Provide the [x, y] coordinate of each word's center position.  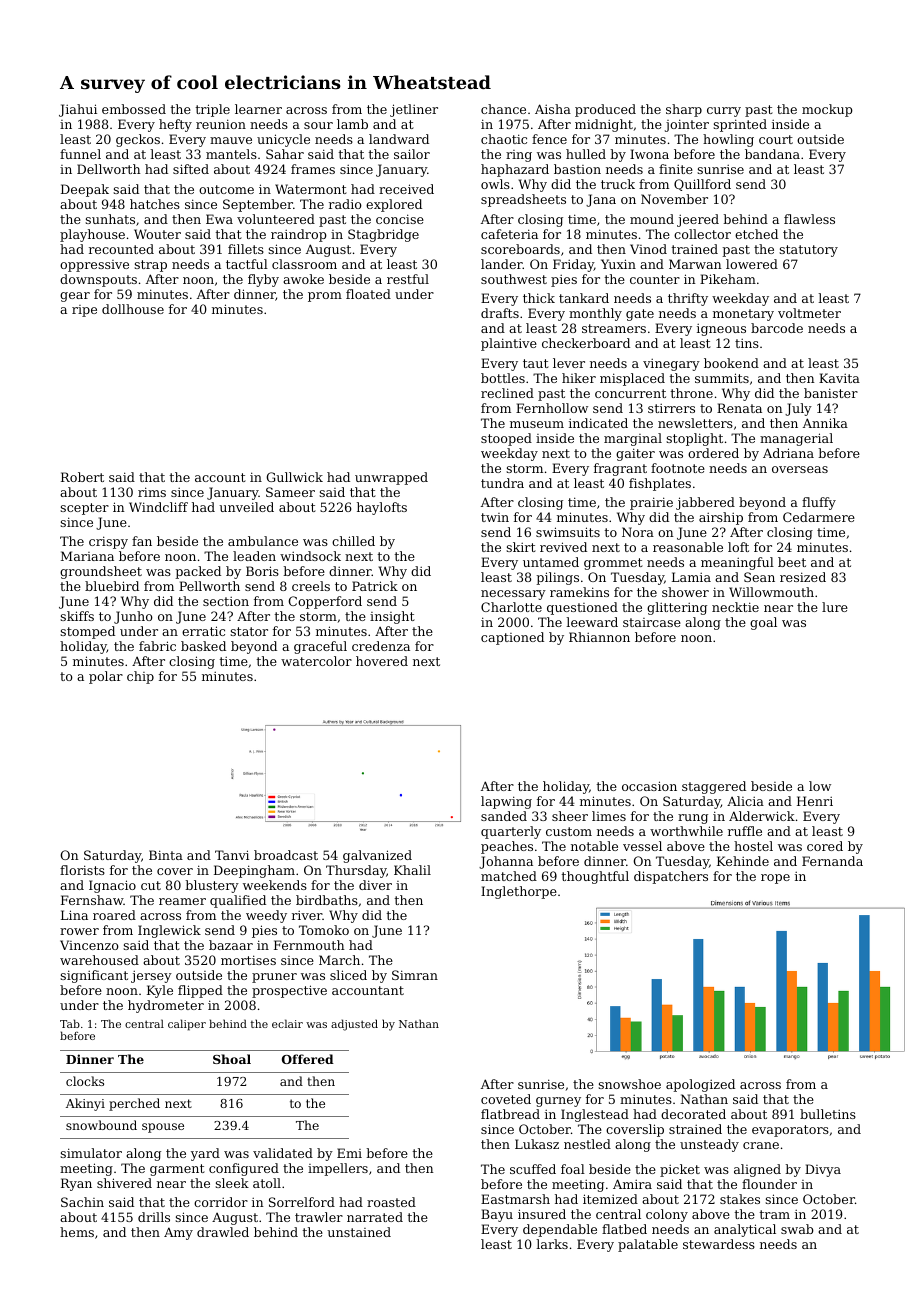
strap [150, 266]
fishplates [660, 484]
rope [775, 879]
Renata [739, 408]
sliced [348, 975]
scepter [84, 509]
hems [77, 1232]
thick [539, 298]
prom [325, 297]
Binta [166, 855]
